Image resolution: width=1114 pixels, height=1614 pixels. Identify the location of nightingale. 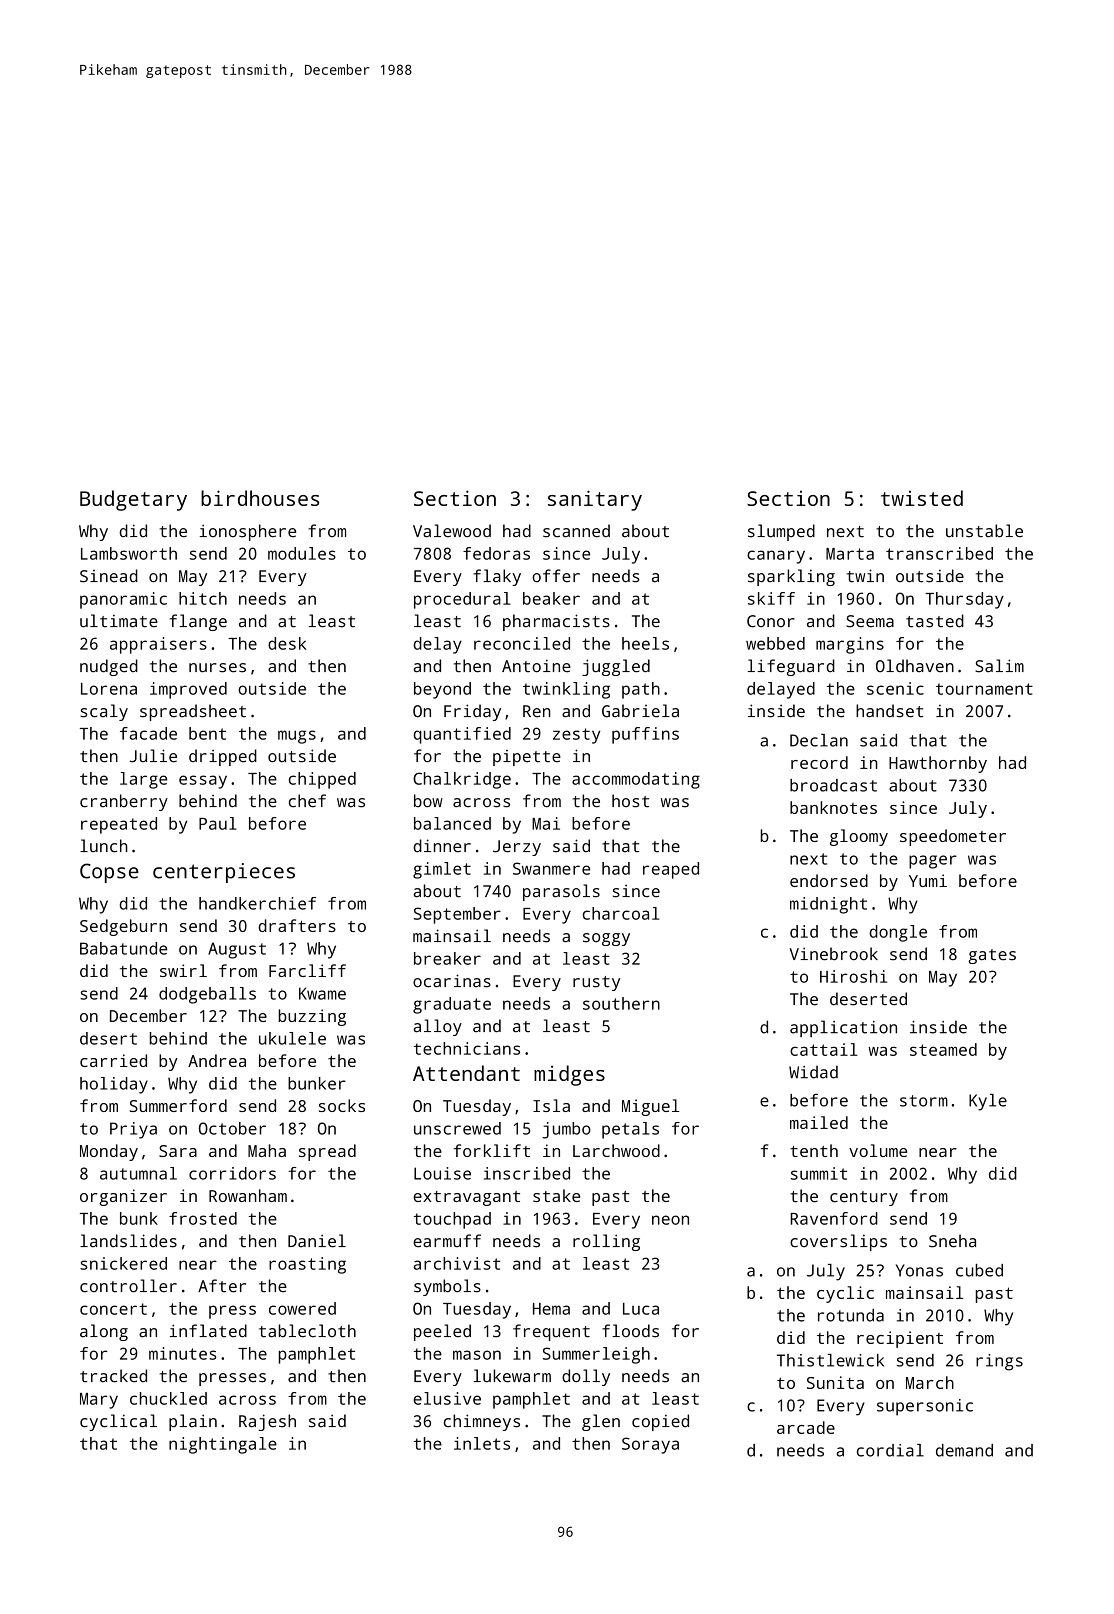
(223, 1445).
